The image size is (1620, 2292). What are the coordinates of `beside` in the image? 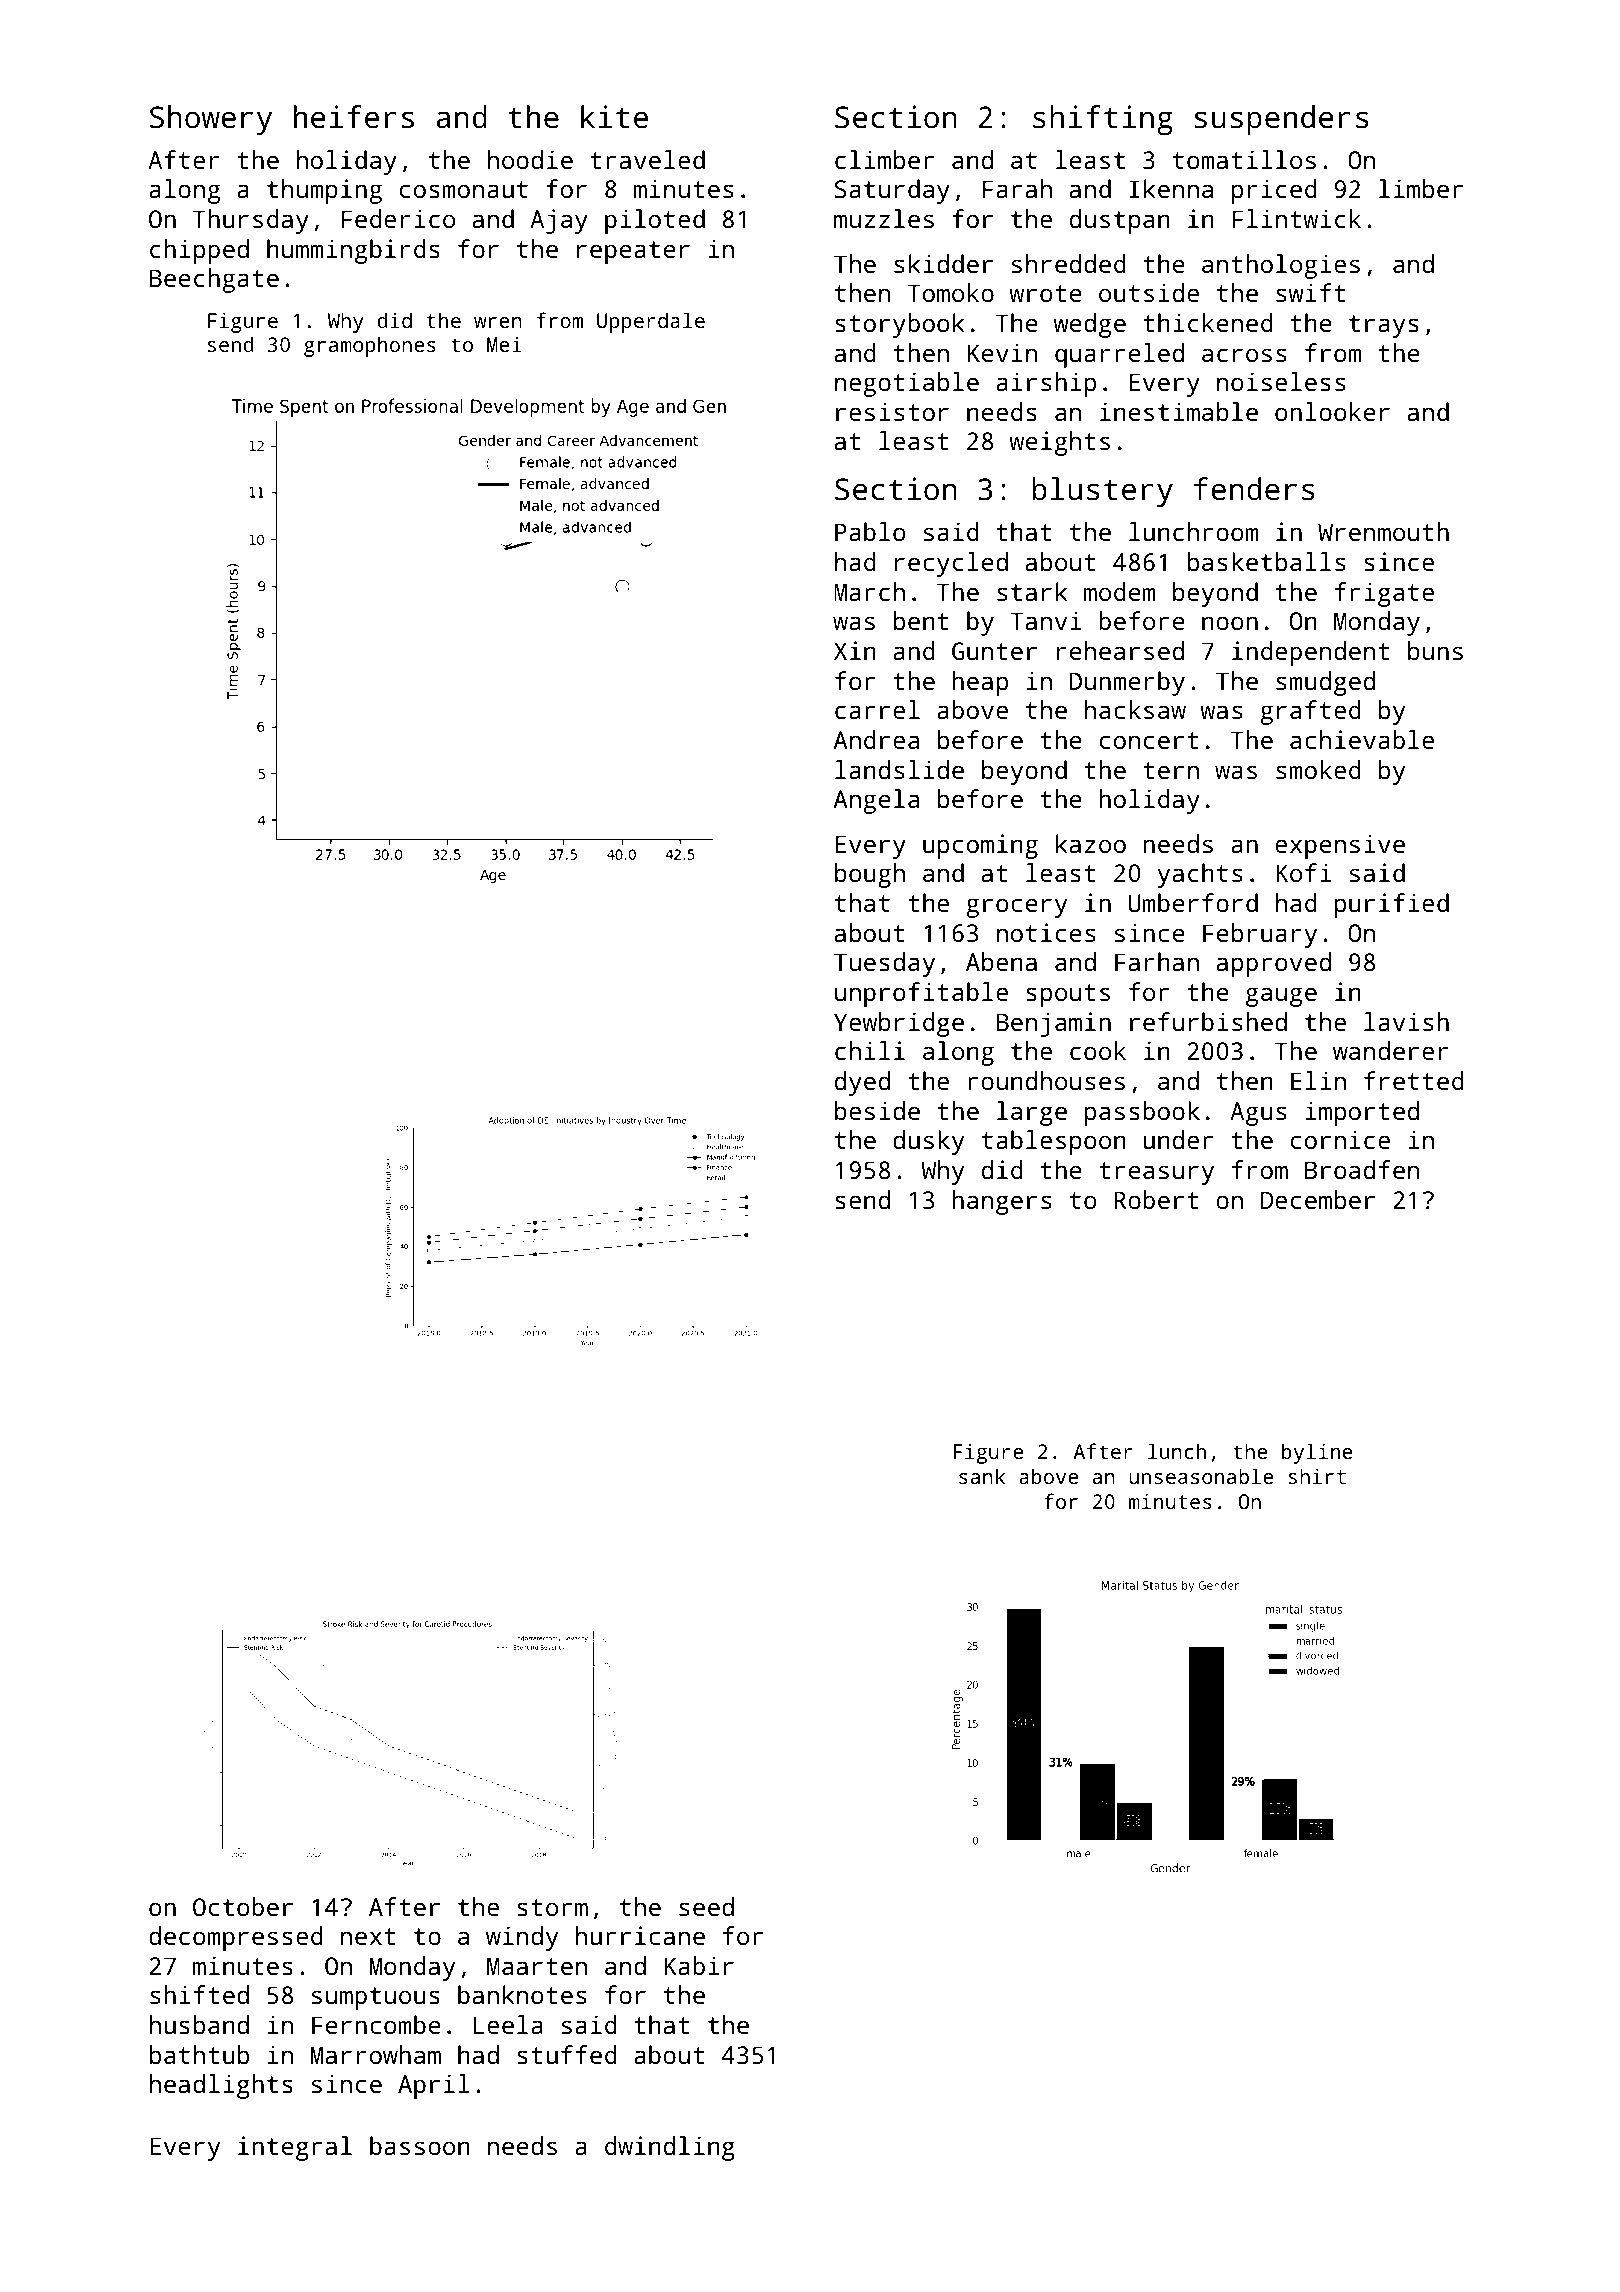 It's located at (877, 1110).
